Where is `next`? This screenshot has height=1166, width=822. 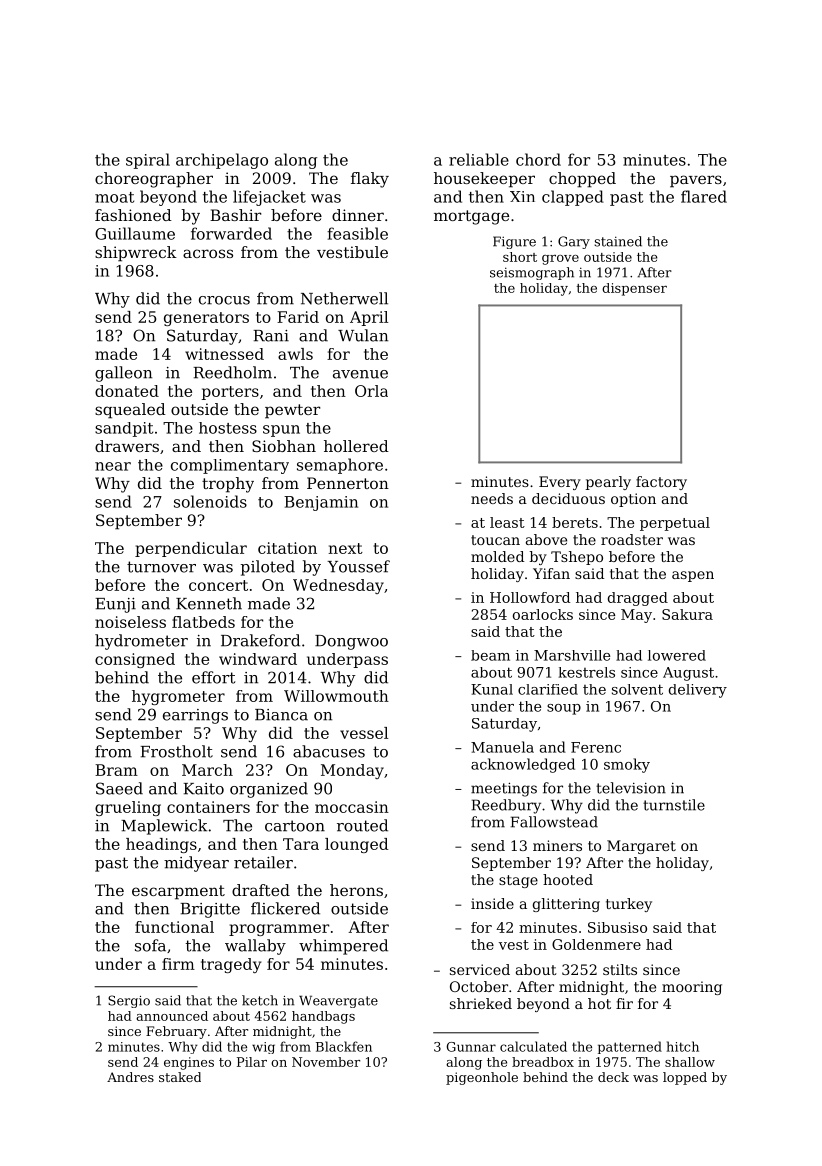 next is located at coordinates (345, 548).
